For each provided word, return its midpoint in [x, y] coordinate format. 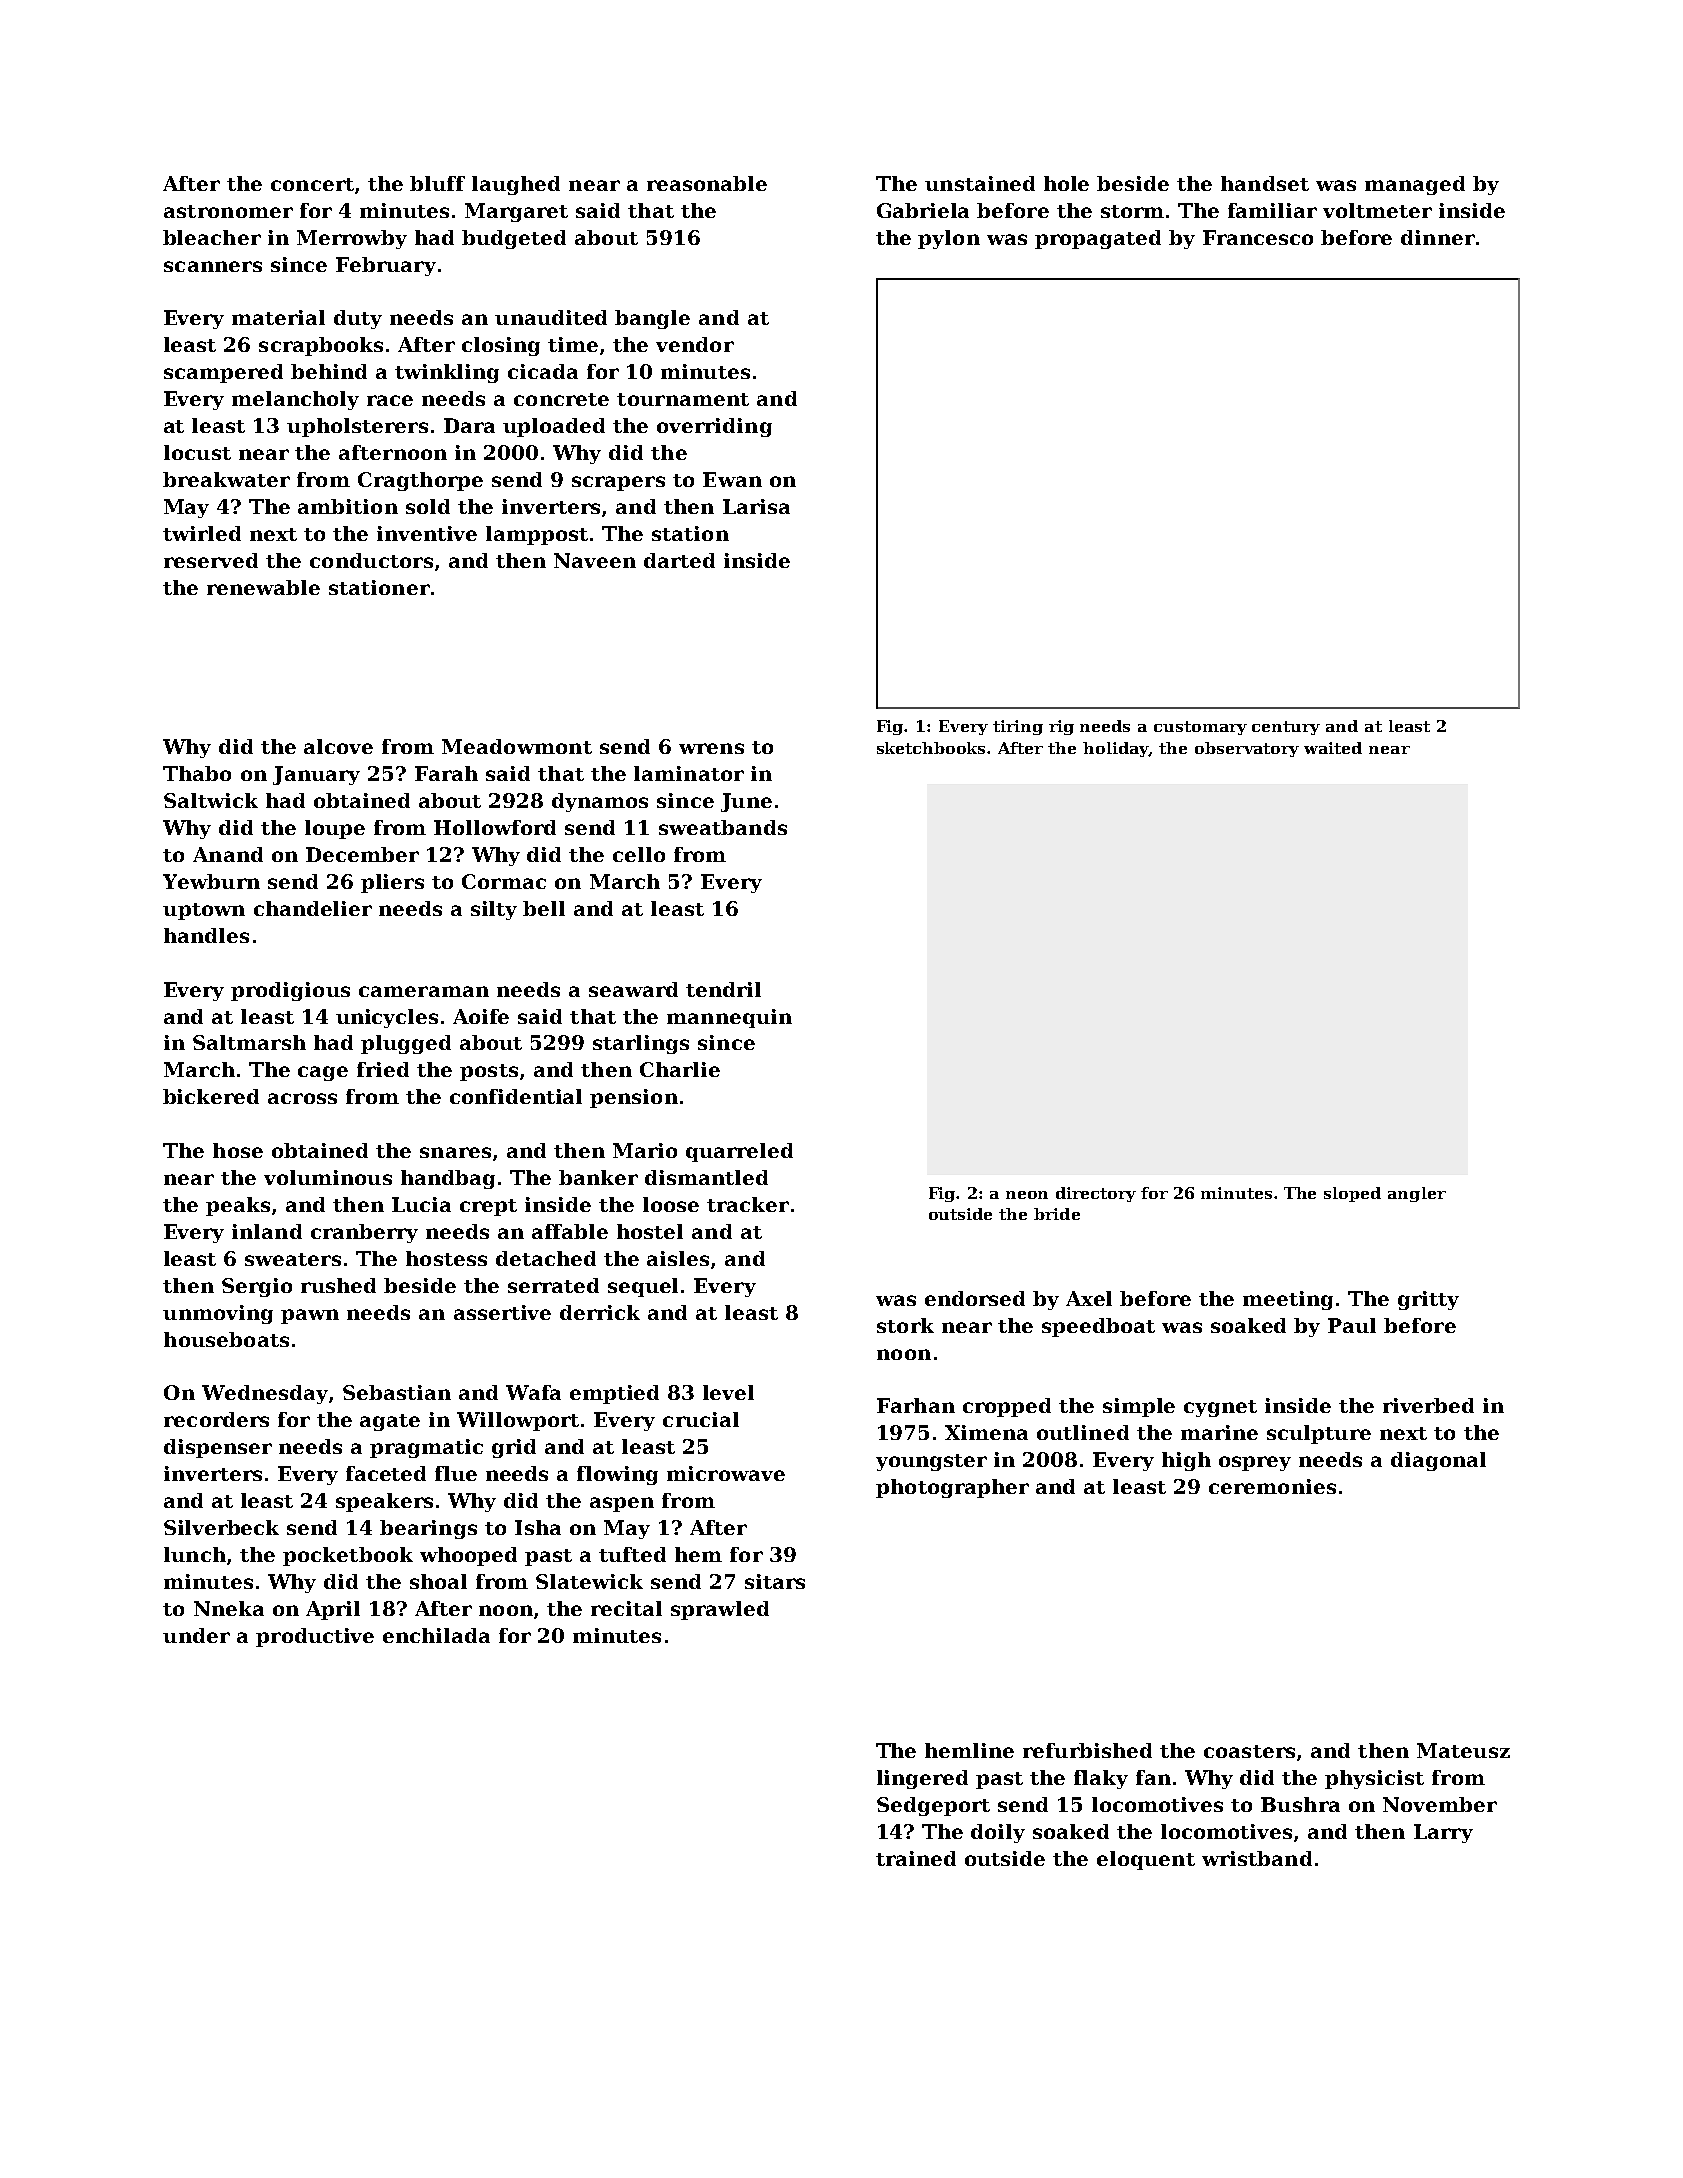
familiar [1272, 210]
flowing [617, 1475]
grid [514, 1448]
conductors [371, 560]
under [196, 1635]
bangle [652, 319]
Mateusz [1463, 1750]
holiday [1116, 749]
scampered [223, 373]
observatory [1247, 749]
